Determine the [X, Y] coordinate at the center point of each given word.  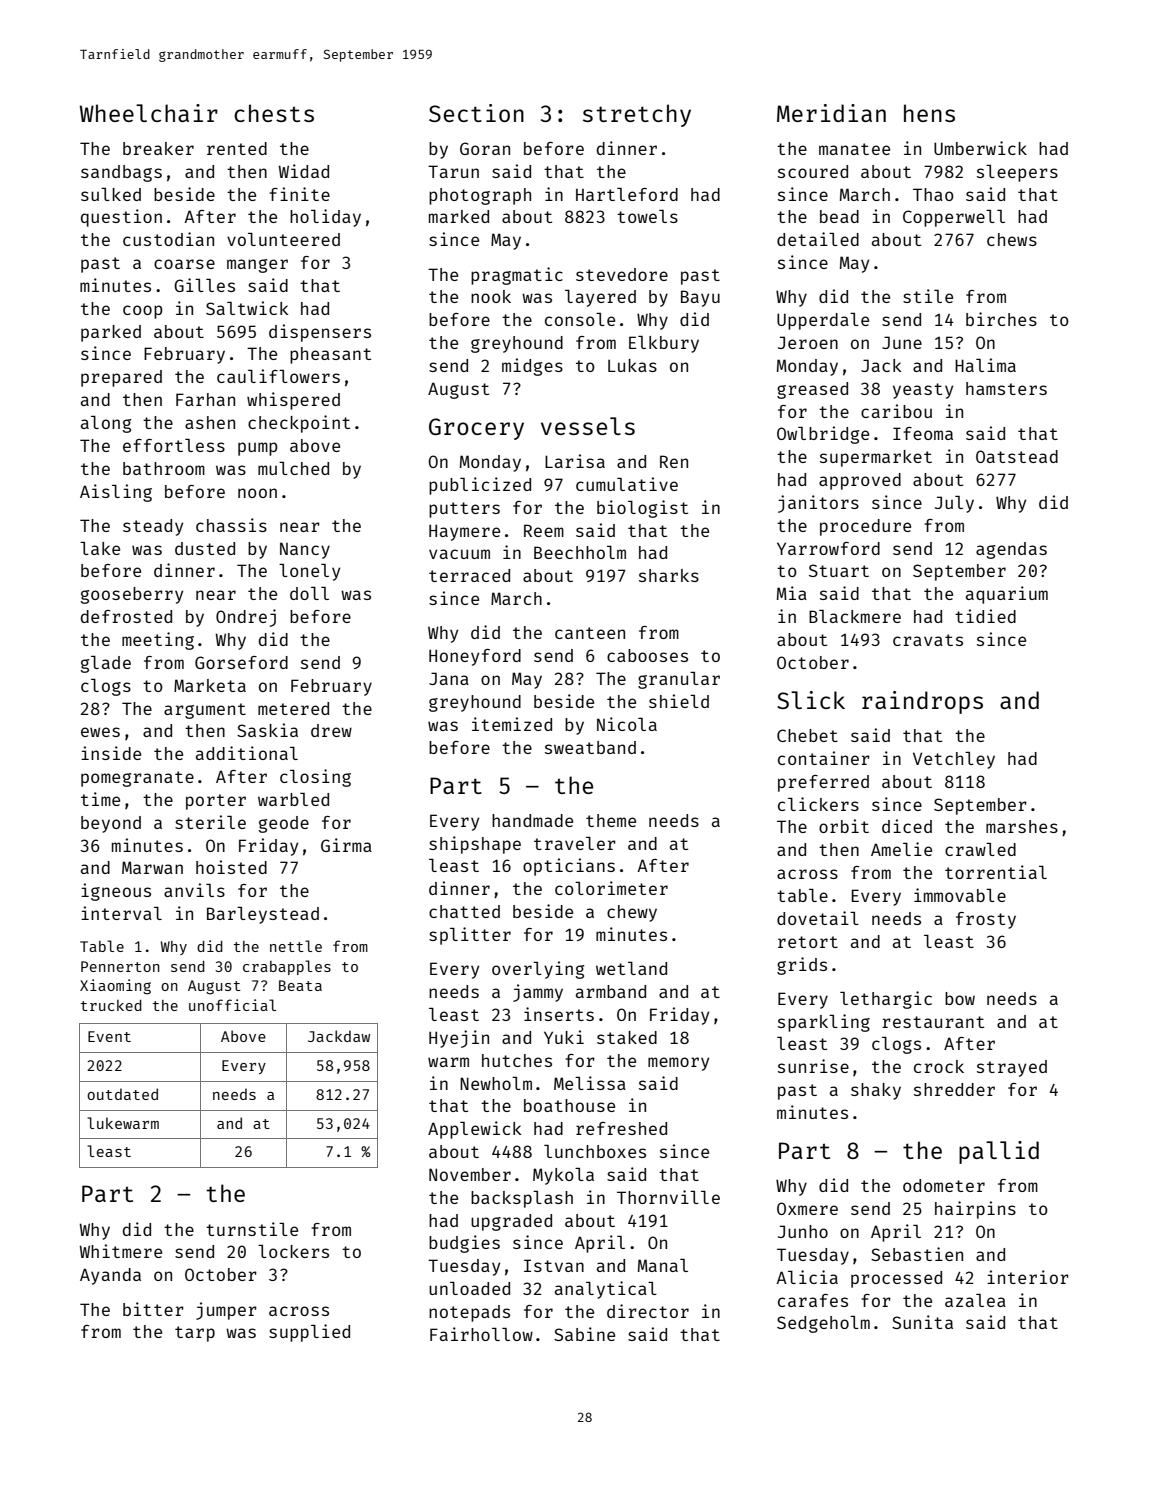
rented [237, 148]
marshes [1022, 826]
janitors [818, 504]
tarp [195, 1334]
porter [216, 802]
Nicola [627, 724]
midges [532, 367]
